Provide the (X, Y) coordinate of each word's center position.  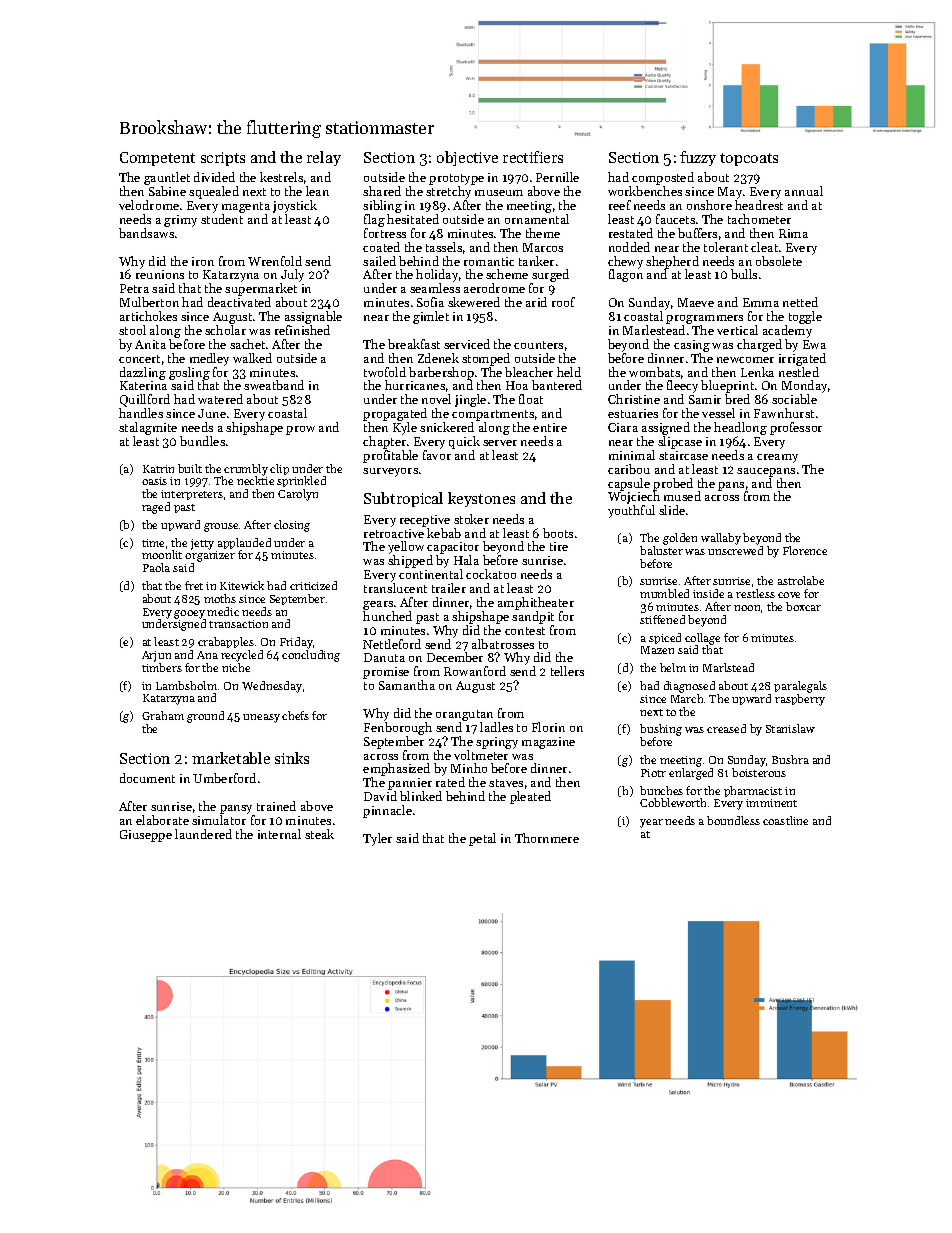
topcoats (749, 159)
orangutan (464, 715)
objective (467, 158)
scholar (225, 330)
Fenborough (398, 728)
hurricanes (415, 385)
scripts (223, 159)
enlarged (691, 774)
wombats (654, 372)
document (147, 778)
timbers (162, 667)
